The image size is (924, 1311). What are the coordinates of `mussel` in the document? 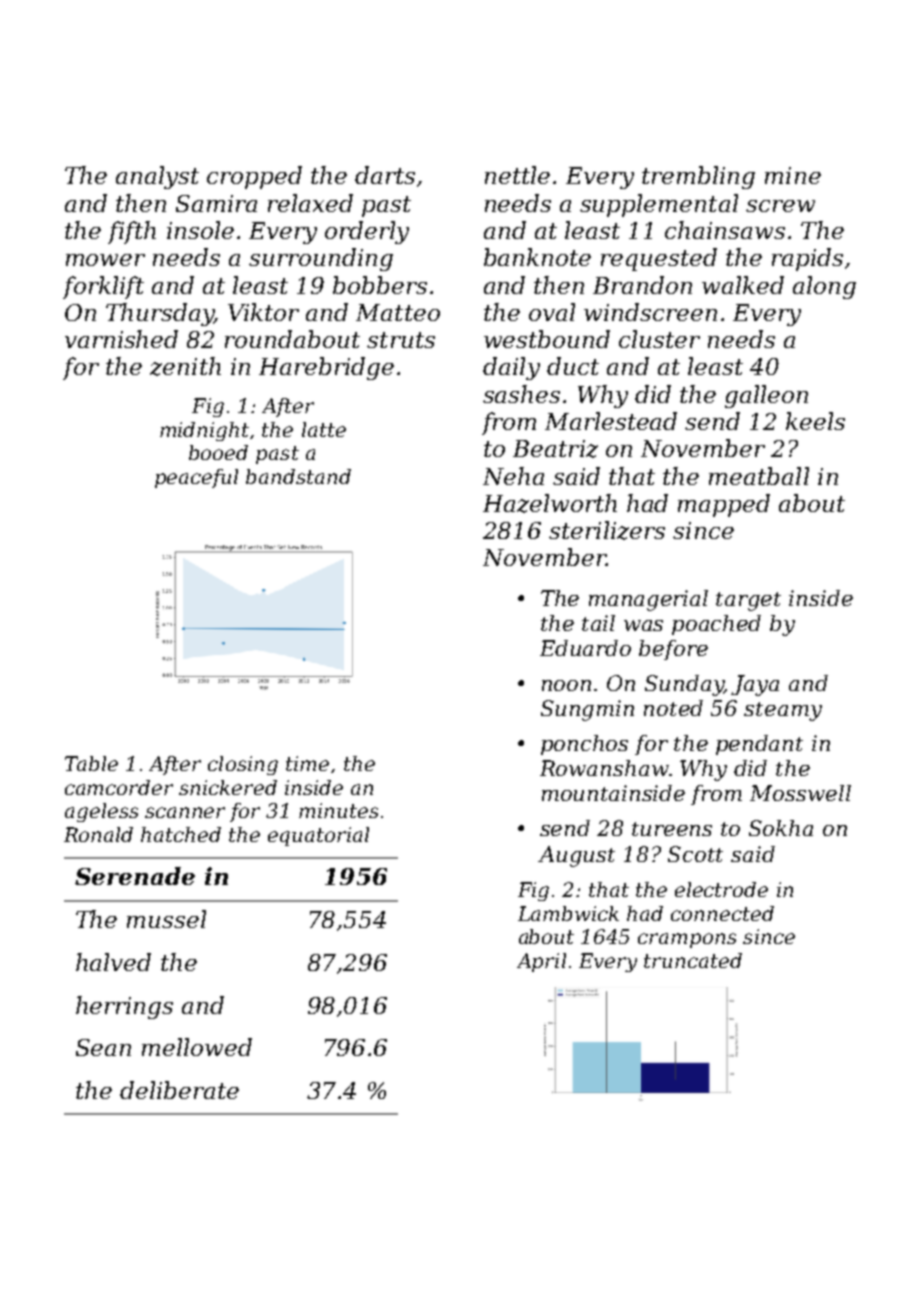 It's located at (166, 919).
